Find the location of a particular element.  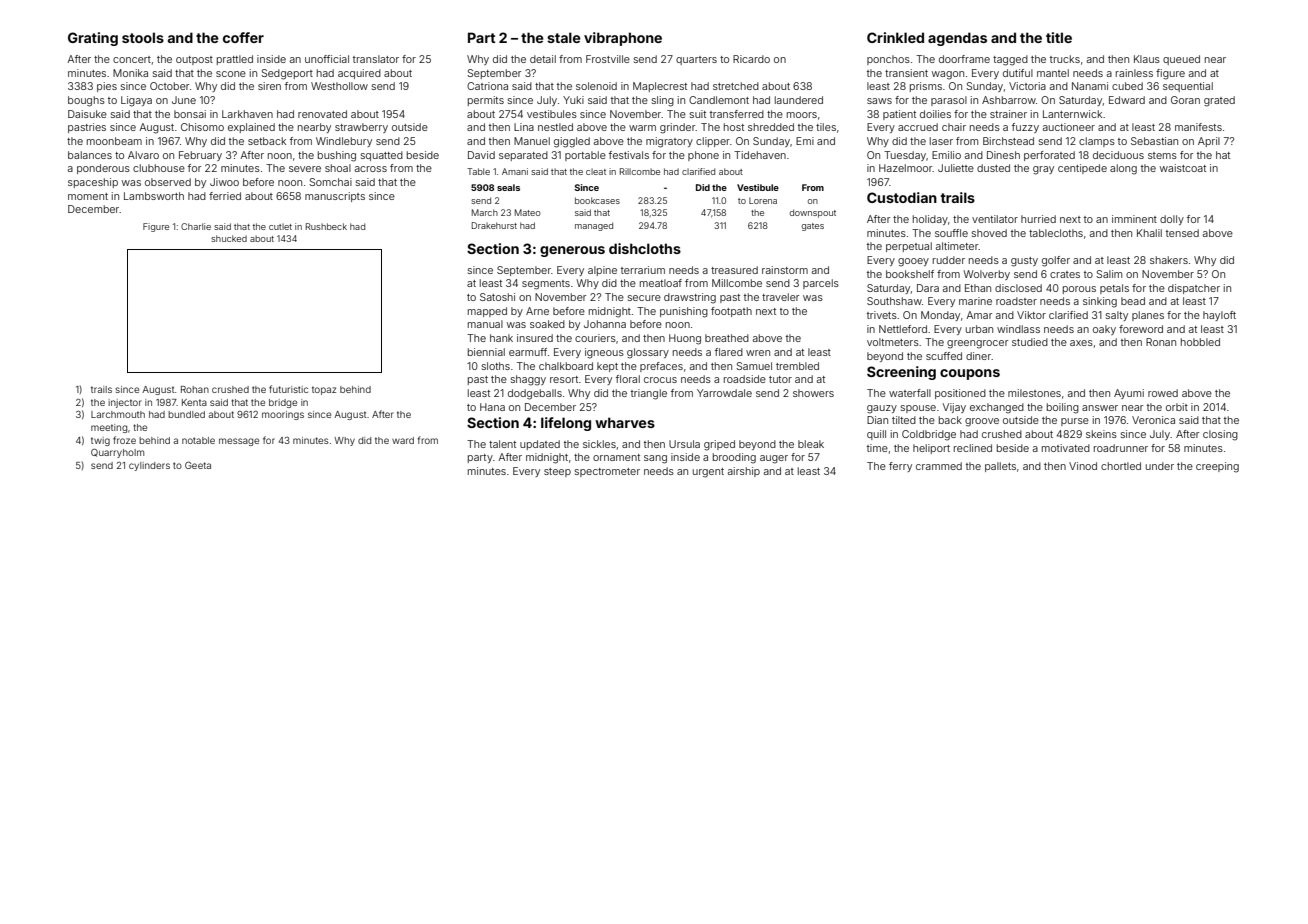

cutlet is located at coordinates (280, 226).
